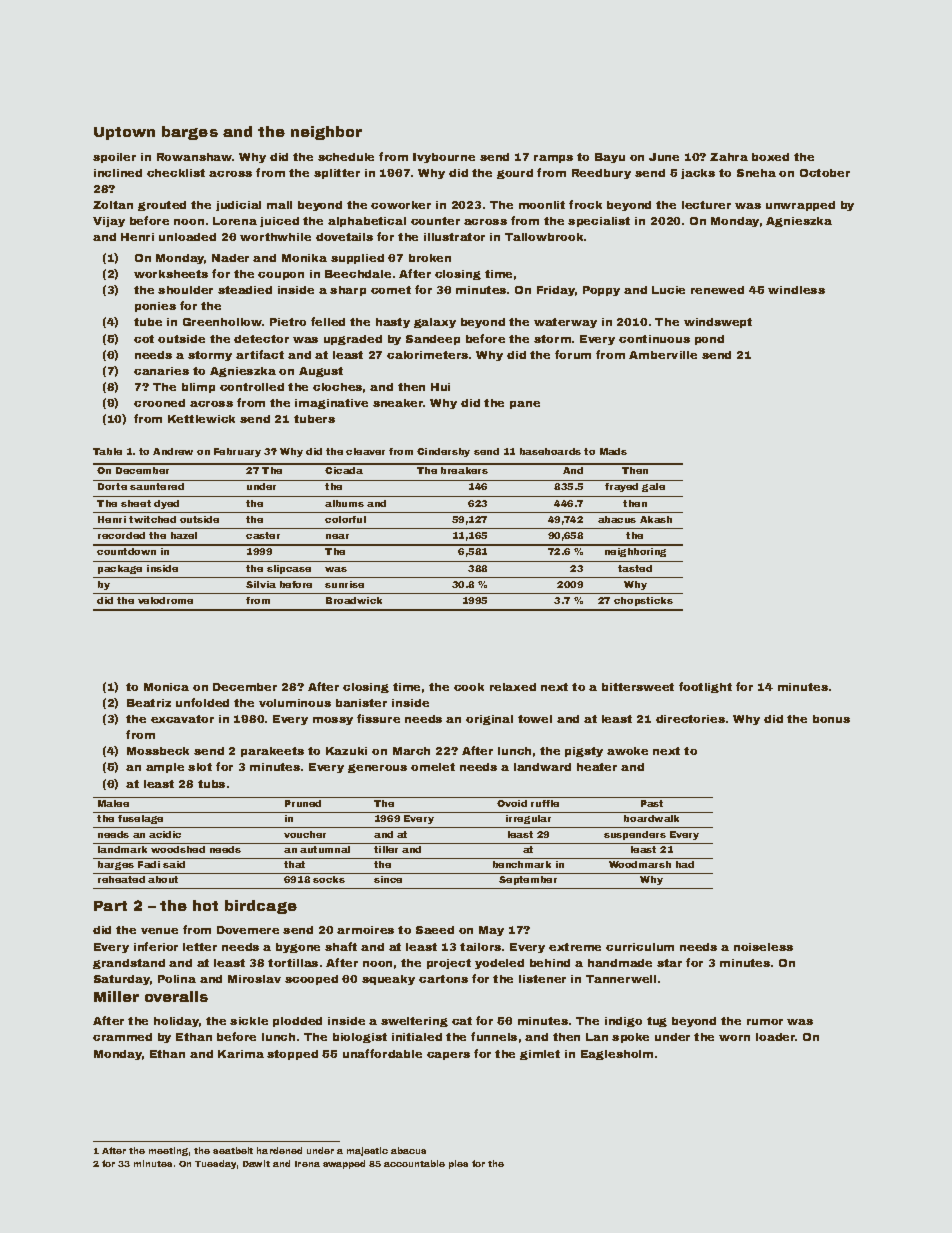  What do you see at coordinates (215, 1164) in the screenshot?
I see `Tuesday` at bounding box center [215, 1164].
